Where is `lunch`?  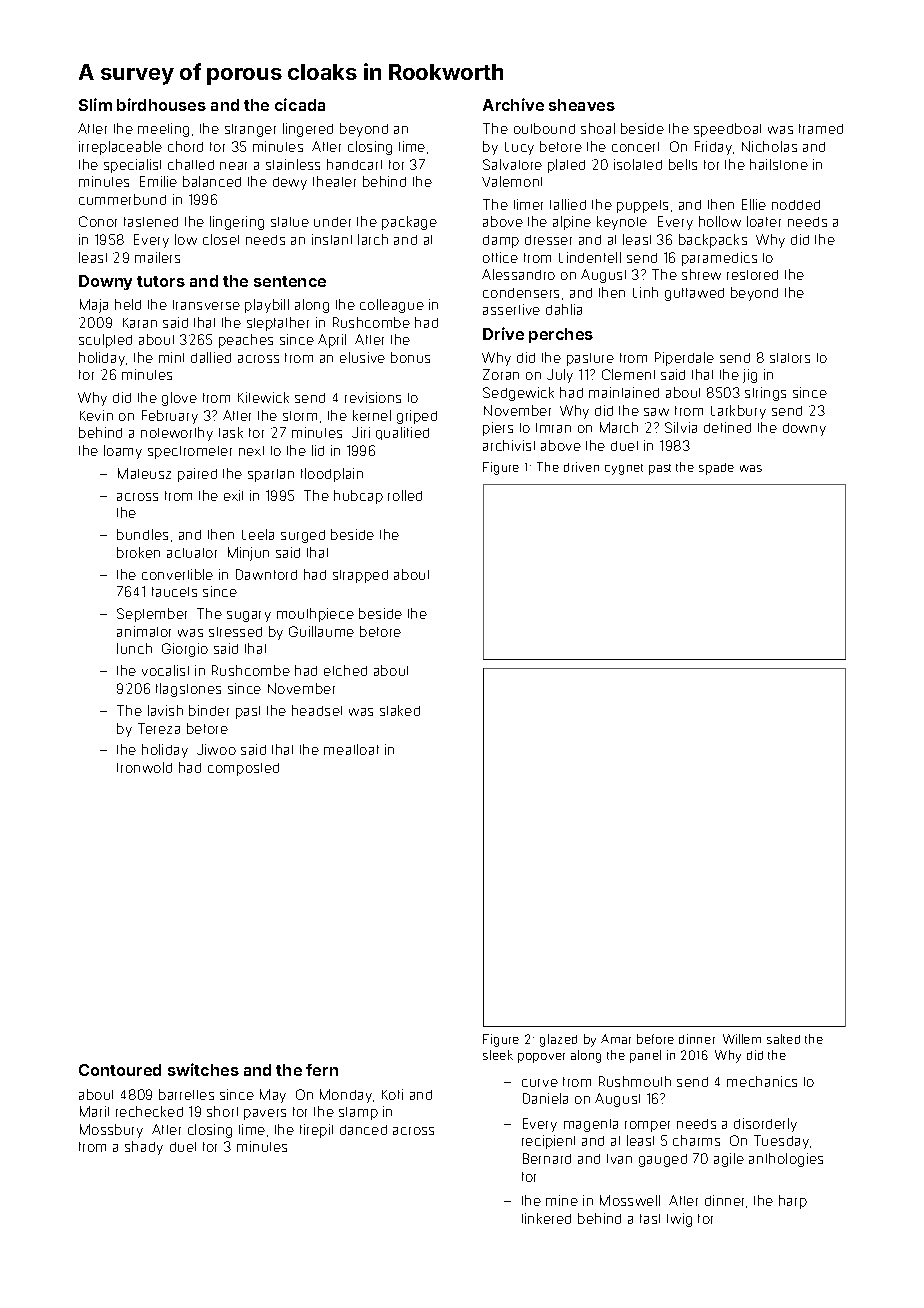
lunch is located at coordinates (134, 648).
